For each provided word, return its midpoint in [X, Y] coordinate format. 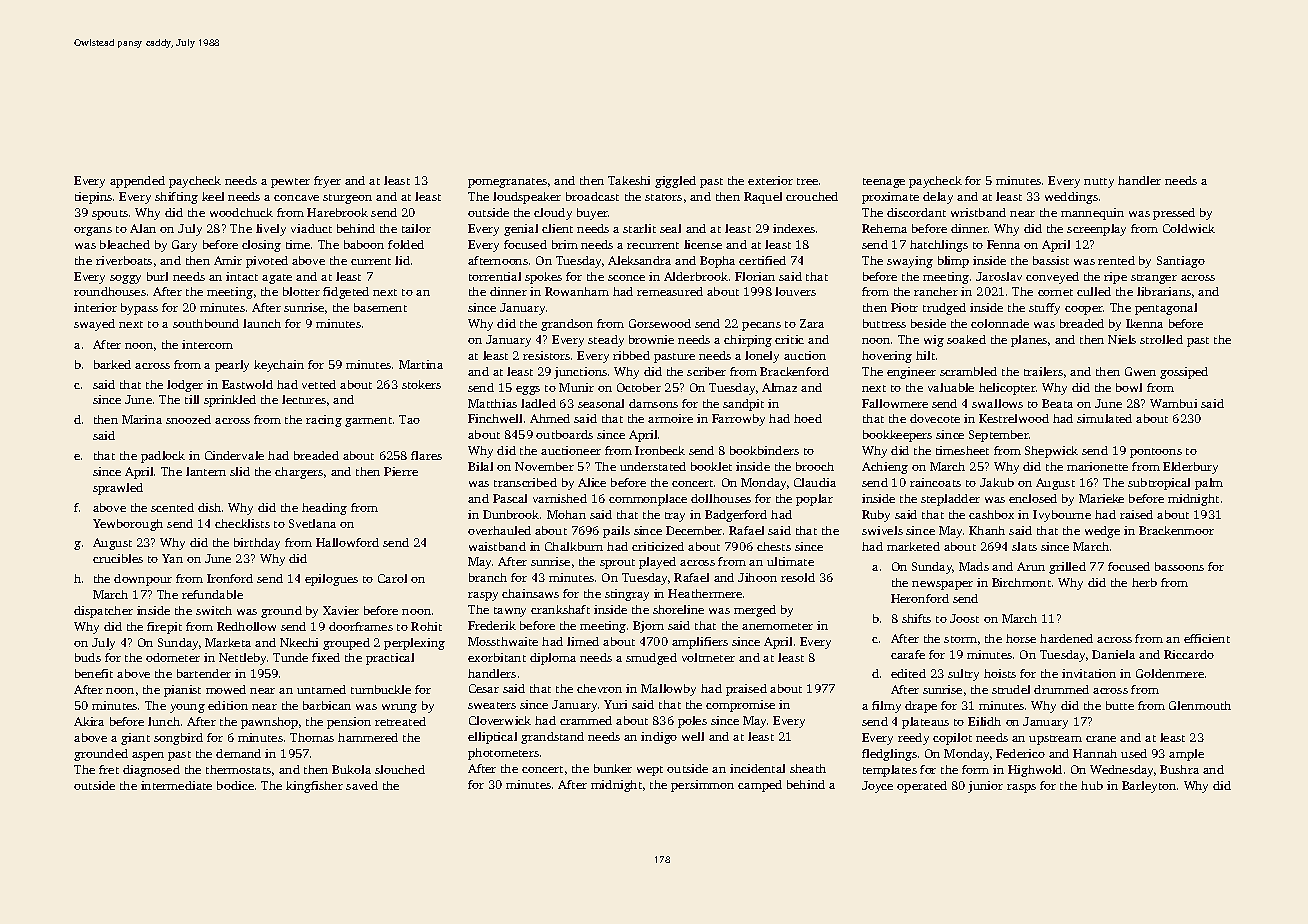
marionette [1097, 466]
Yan [172, 558]
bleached [125, 244]
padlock [163, 457]
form [975, 769]
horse [1021, 638]
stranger [1154, 279]
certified [762, 260]
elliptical [492, 738]
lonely [762, 357]
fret [109, 769]
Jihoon [757, 577]
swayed [94, 325]
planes [1029, 341]
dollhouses [721, 498]
